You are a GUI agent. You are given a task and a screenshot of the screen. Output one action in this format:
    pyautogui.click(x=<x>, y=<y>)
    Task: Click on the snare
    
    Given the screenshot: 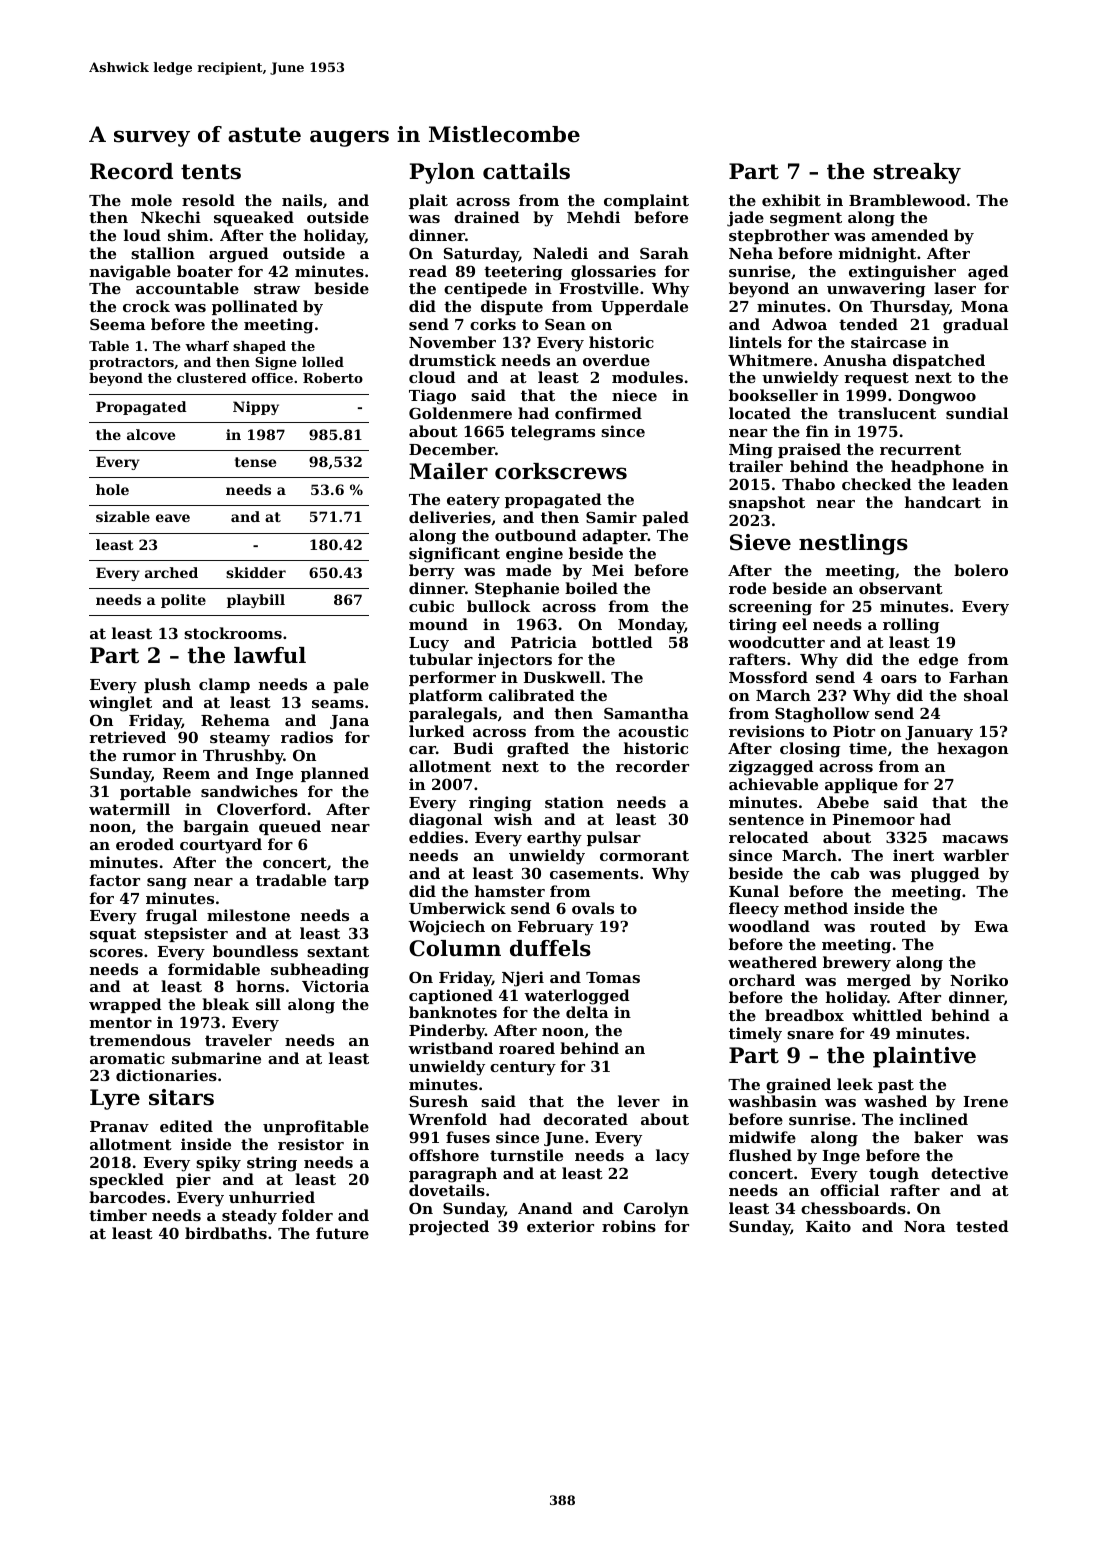 What is the action you would take?
    pyautogui.click(x=810, y=1035)
